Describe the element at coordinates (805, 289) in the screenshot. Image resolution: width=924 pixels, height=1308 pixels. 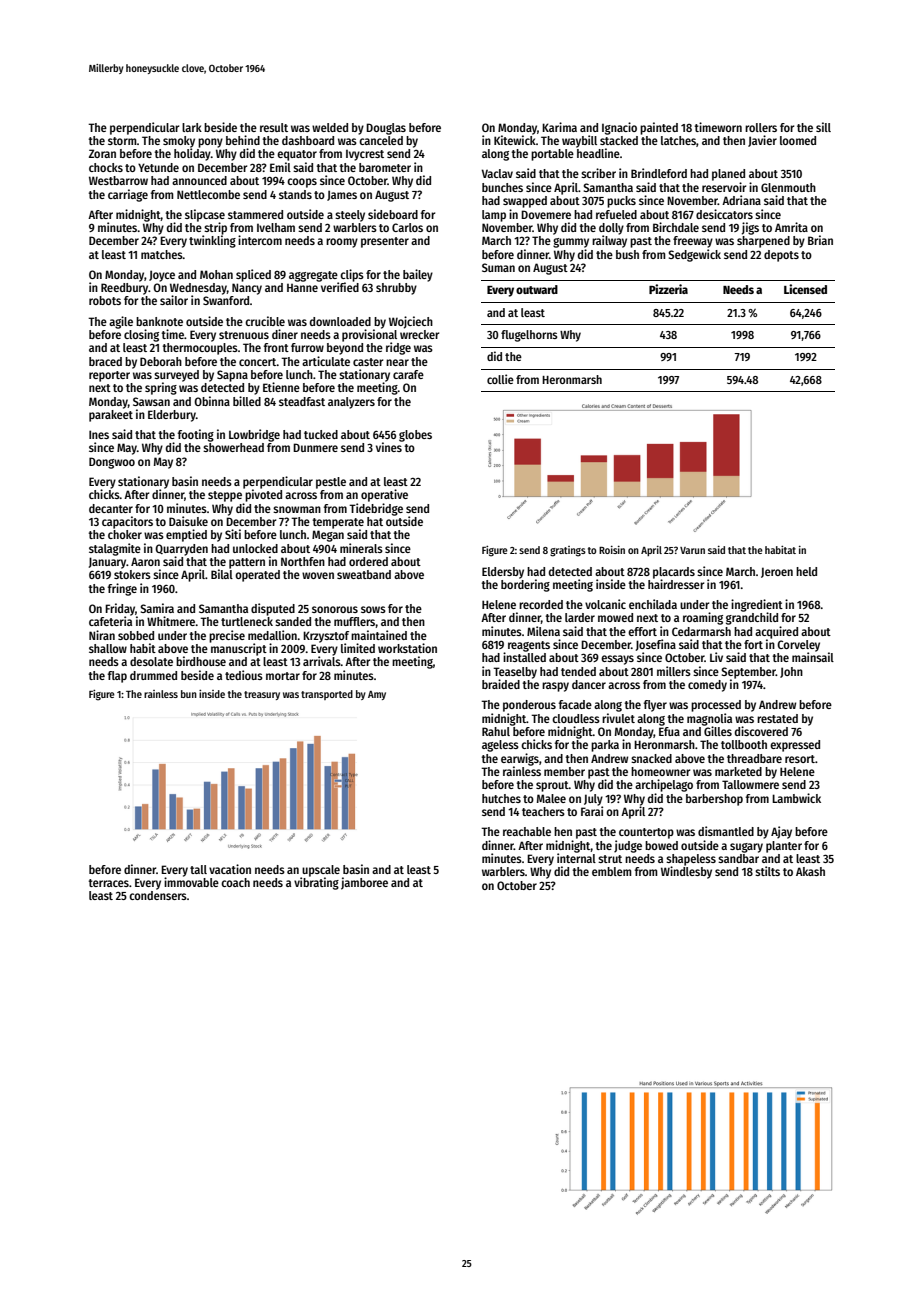
I see `Licensed` at that location.
